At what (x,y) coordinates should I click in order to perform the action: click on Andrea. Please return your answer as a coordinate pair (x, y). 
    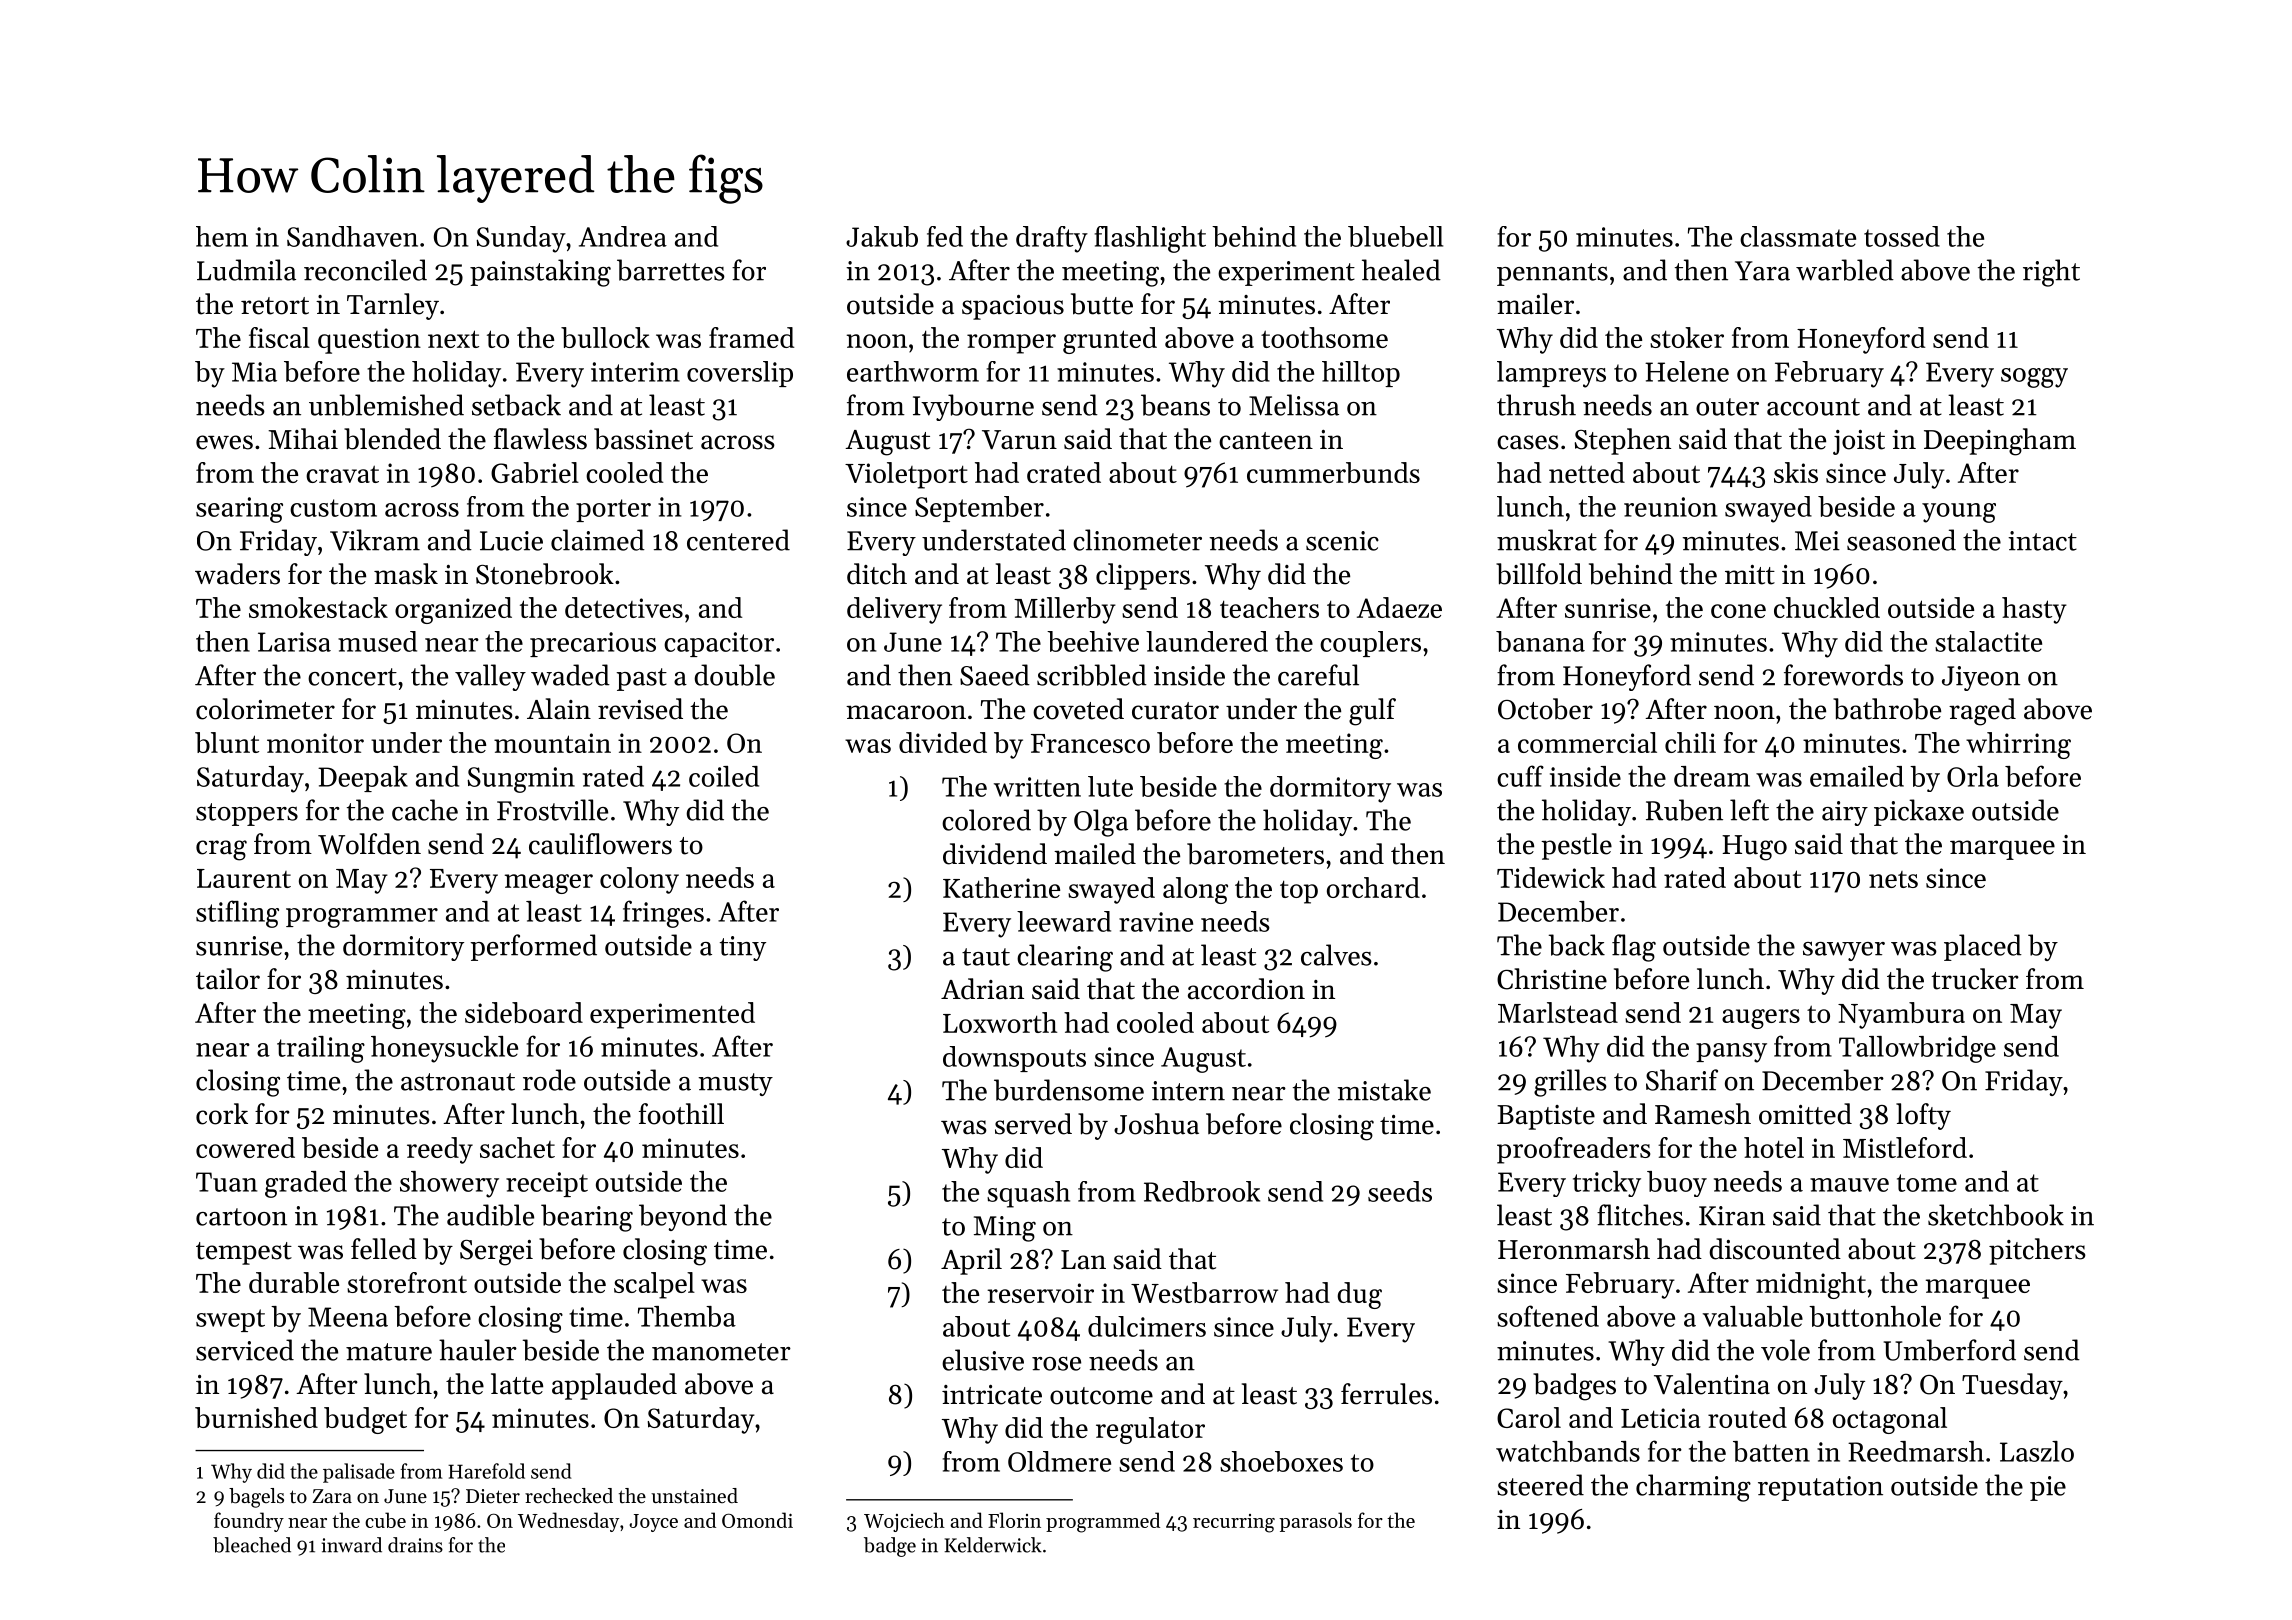
    Looking at the image, I should click on (623, 236).
